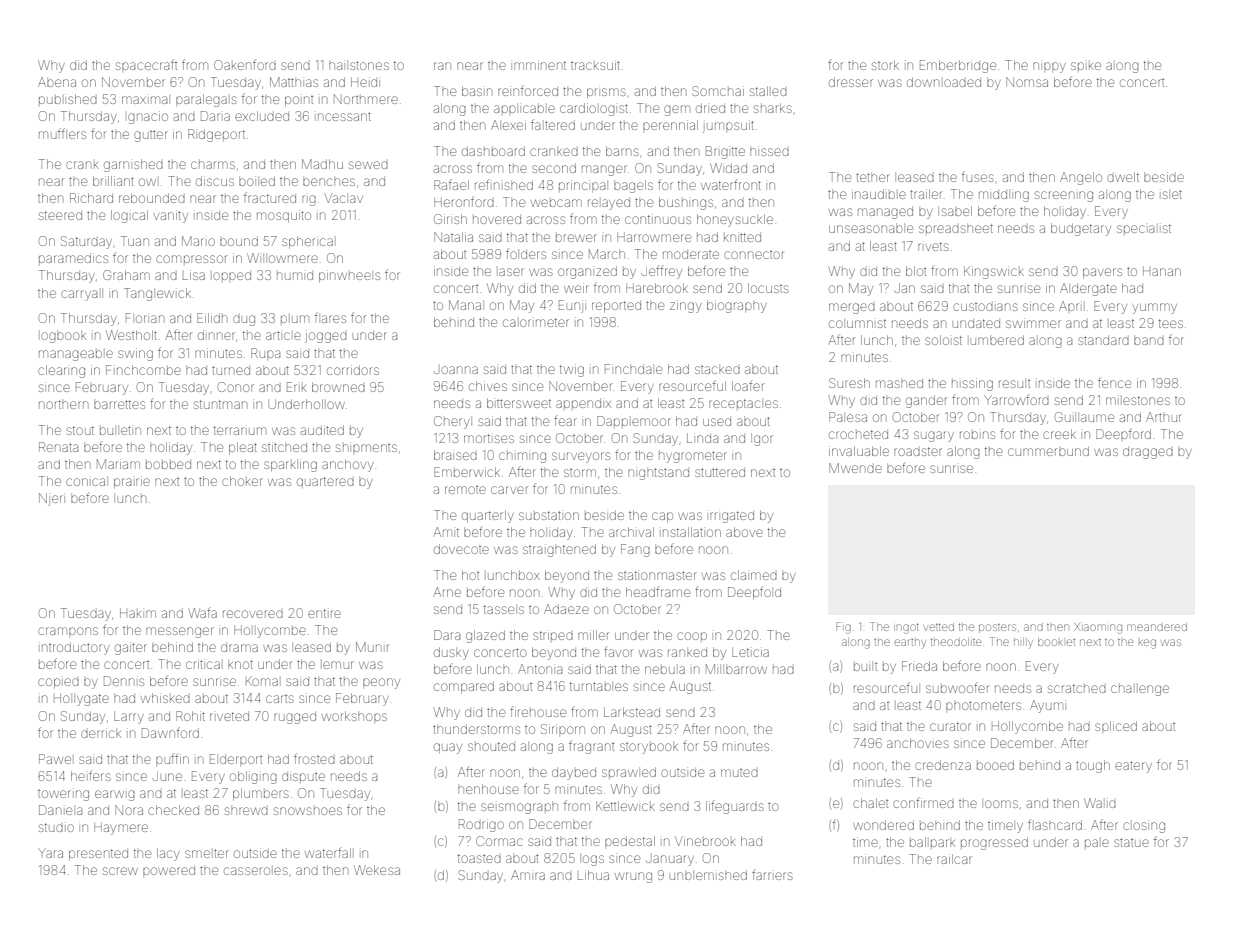  What do you see at coordinates (446, 532) in the screenshot?
I see `Amit` at bounding box center [446, 532].
